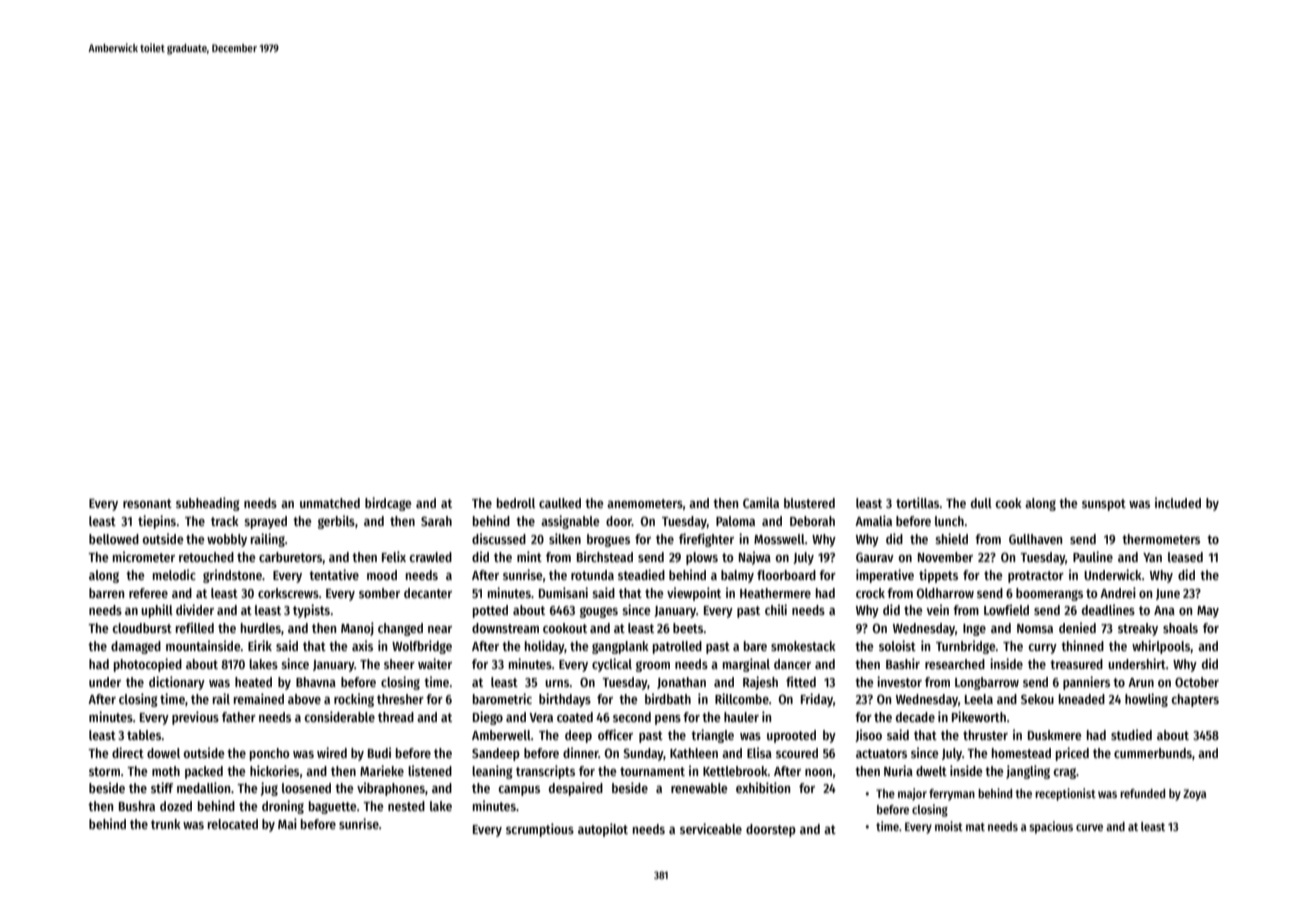 The height and width of the image is (924, 1308). Describe the element at coordinates (144, 735) in the image. I see `tables` at that location.
